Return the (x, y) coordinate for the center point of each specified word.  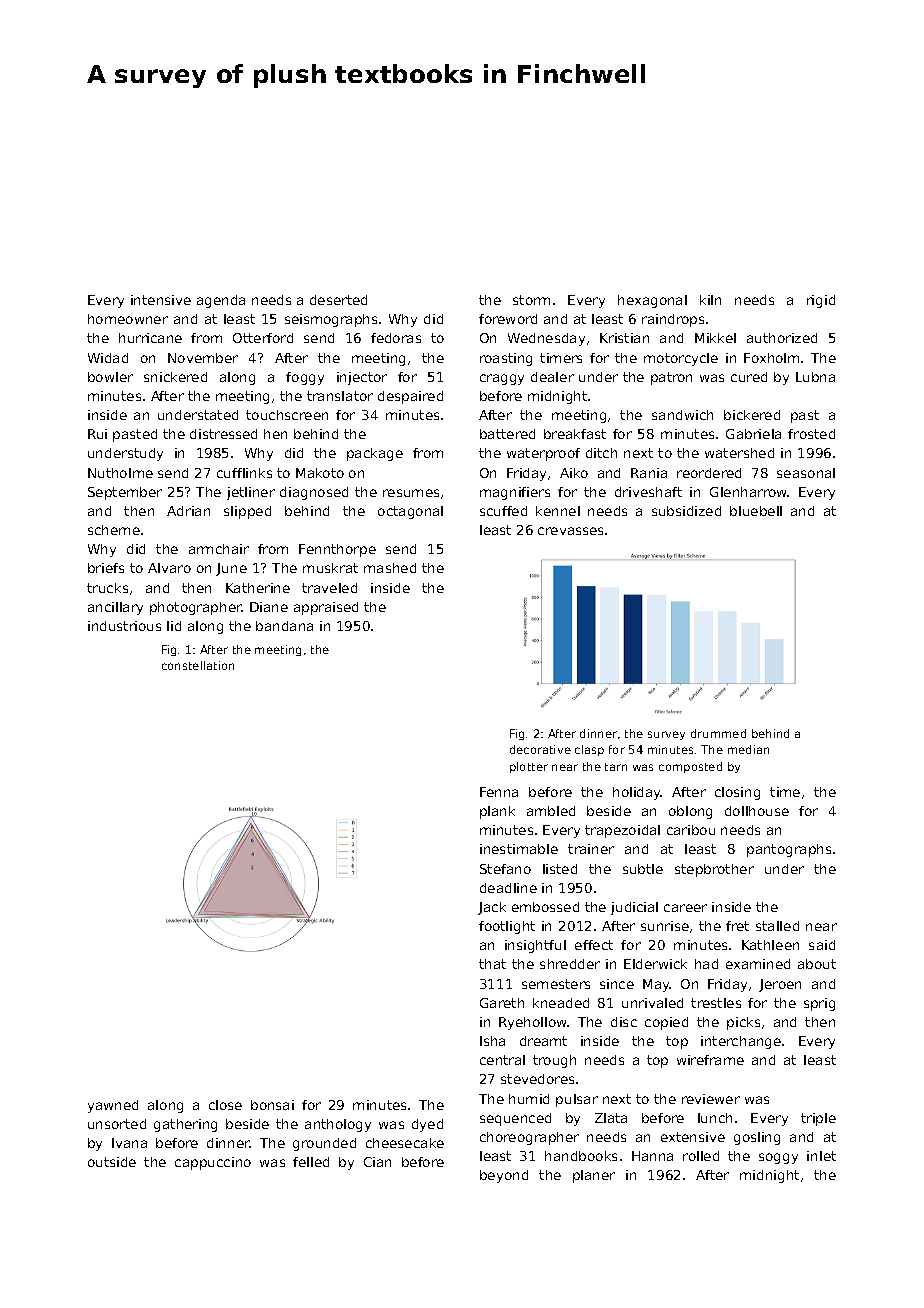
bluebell (756, 511)
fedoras (396, 338)
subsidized (686, 511)
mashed (390, 568)
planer (594, 1176)
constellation (198, 665)
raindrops (673, 320)
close (225, 1105)
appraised (326, 608)
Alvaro (169, 568)
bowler (110, 377)
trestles (716, 1003)
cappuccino (213, 1163)
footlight (507, 927)
